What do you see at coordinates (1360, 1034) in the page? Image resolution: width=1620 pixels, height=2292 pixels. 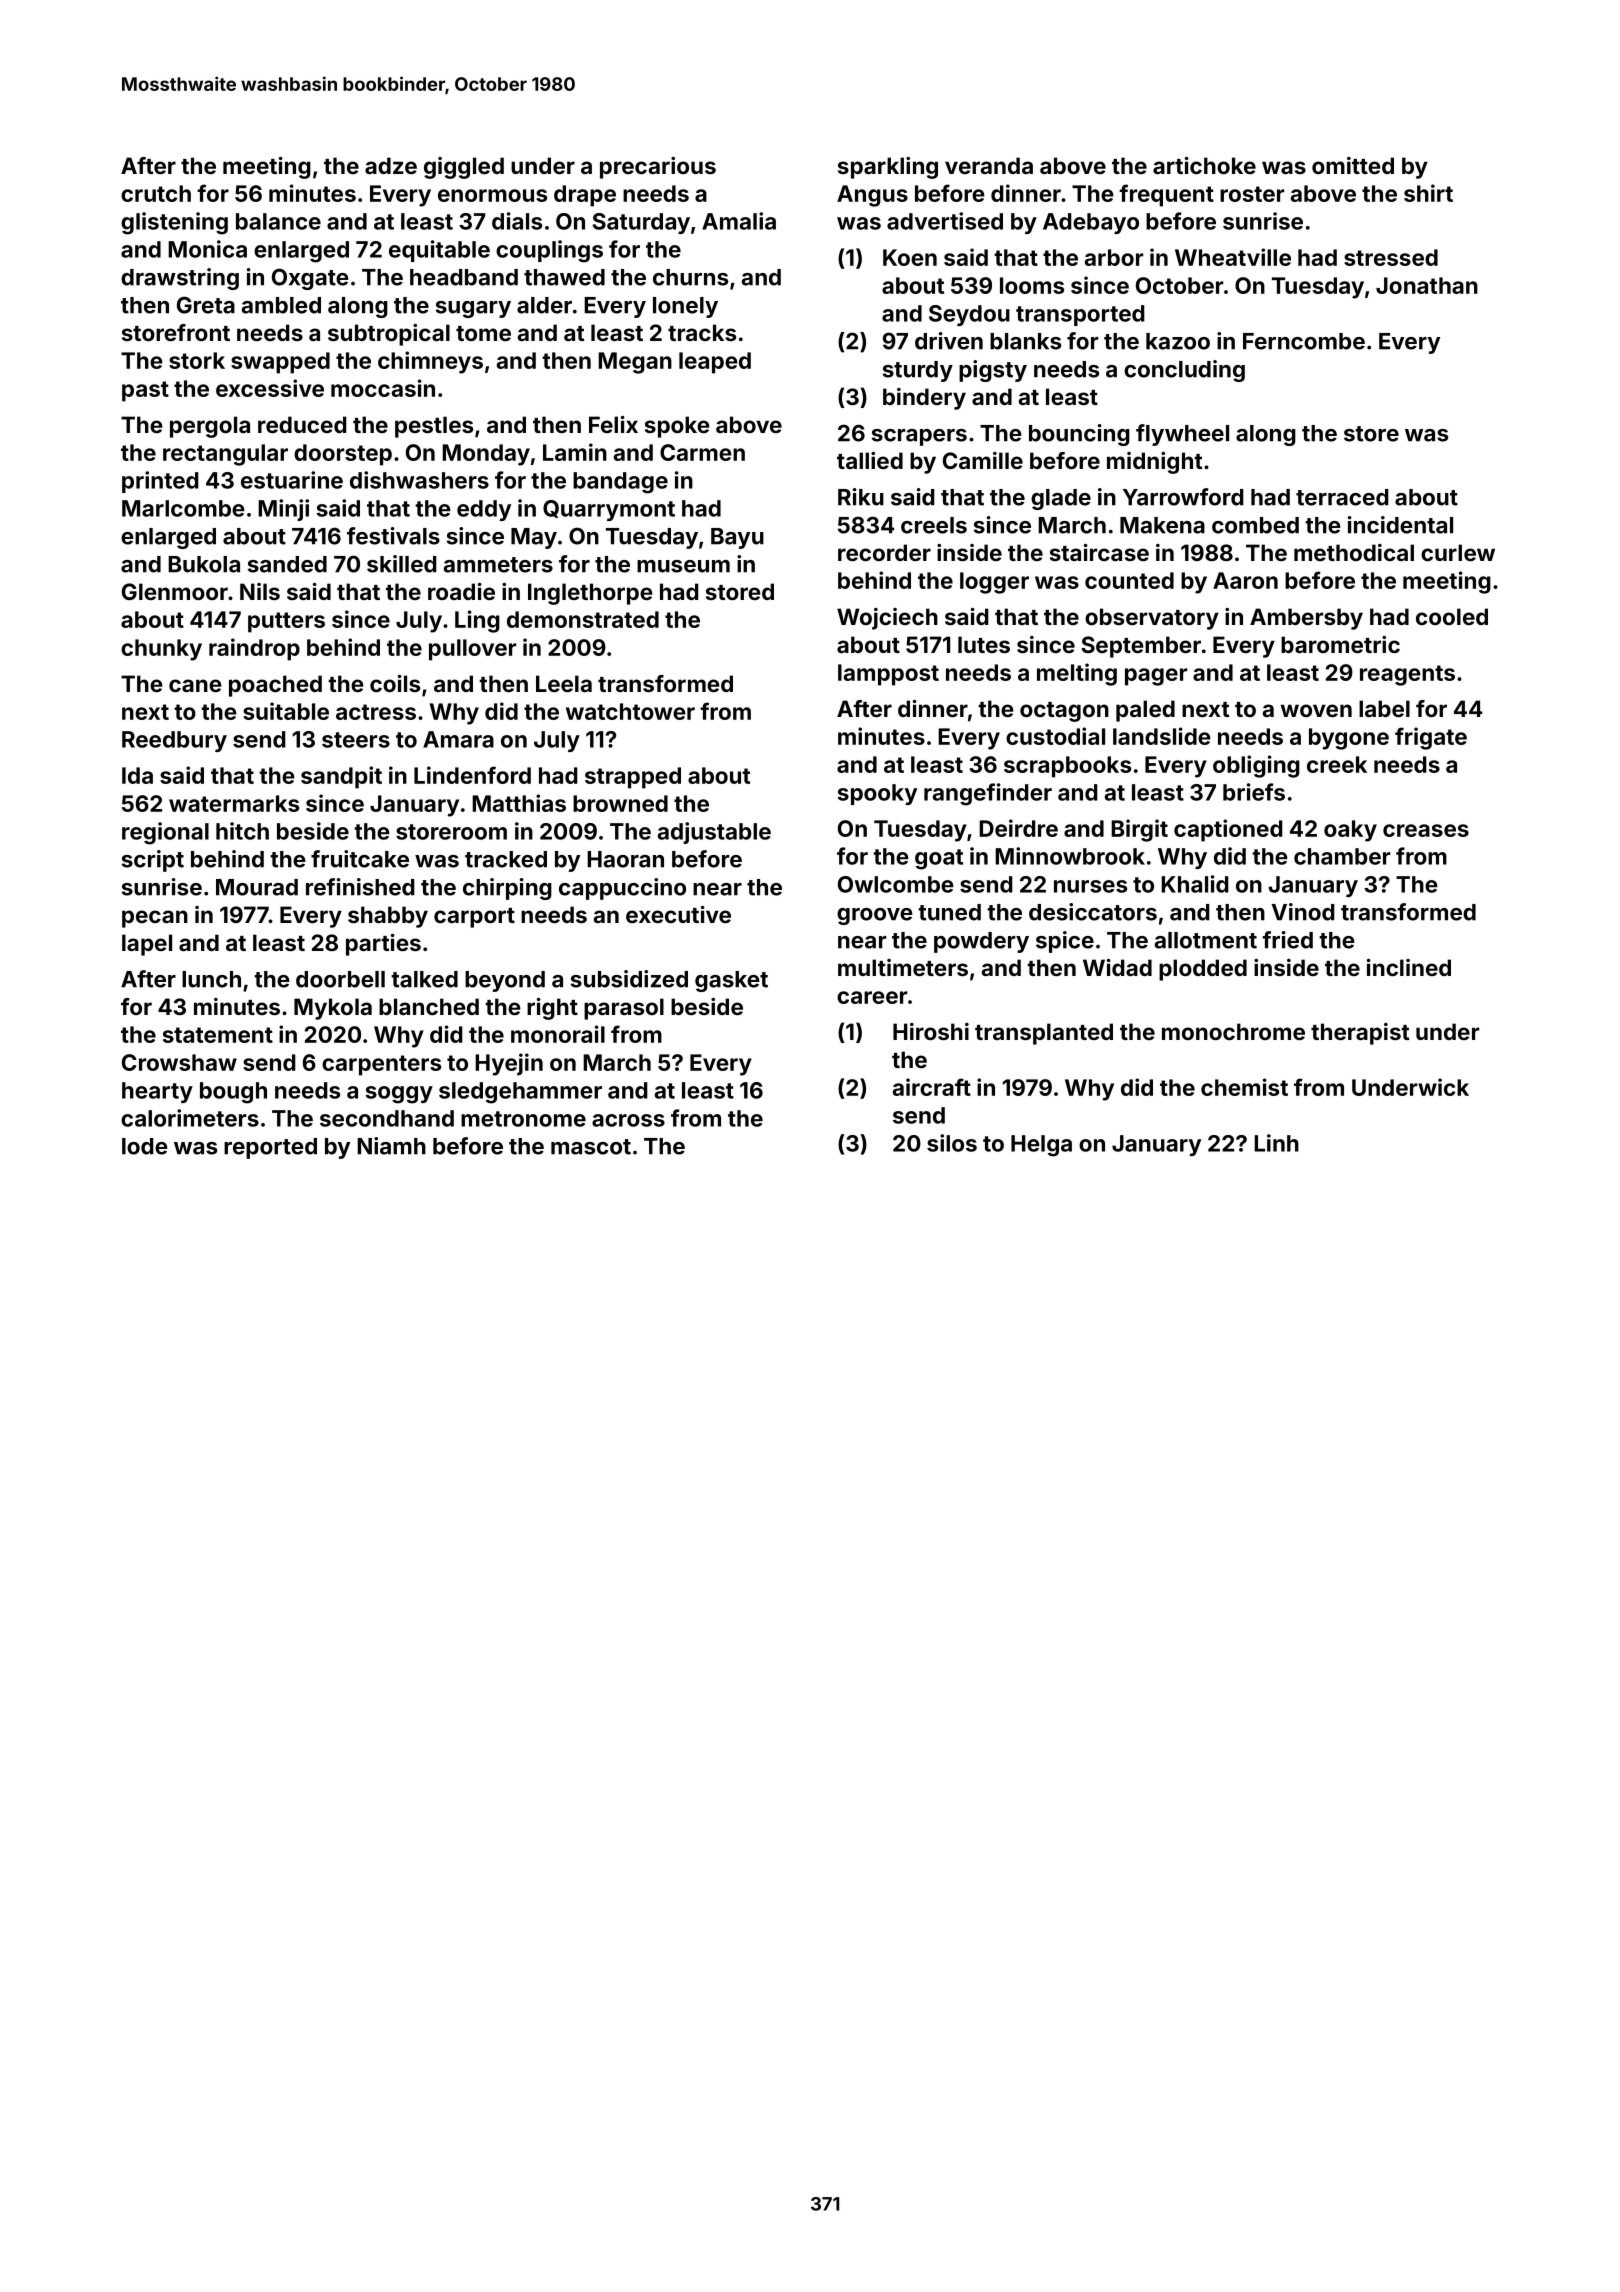 I see `therapist` at bounding box center [1360, 1034].
